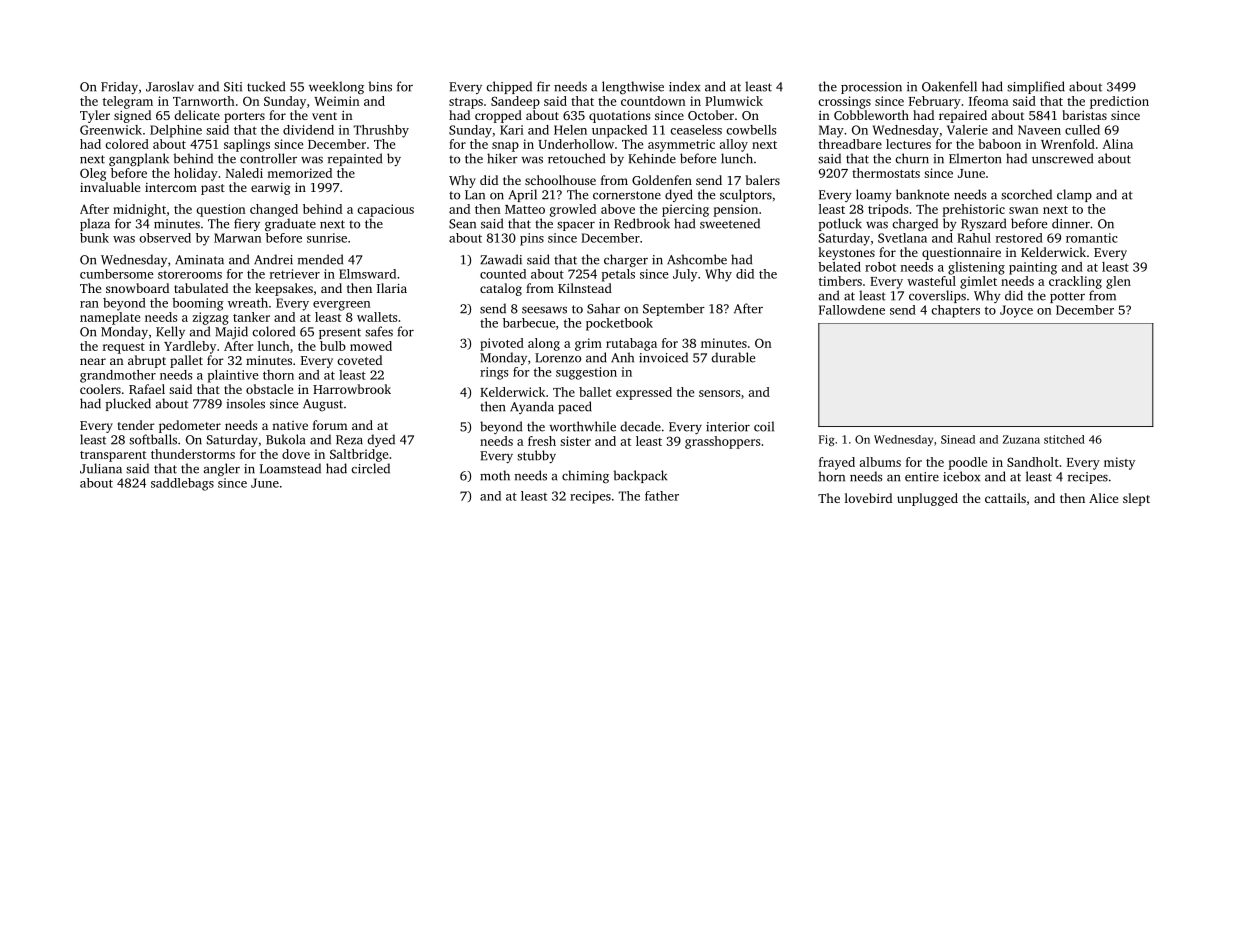  I want to click on wasteful, so click(931, 281).
